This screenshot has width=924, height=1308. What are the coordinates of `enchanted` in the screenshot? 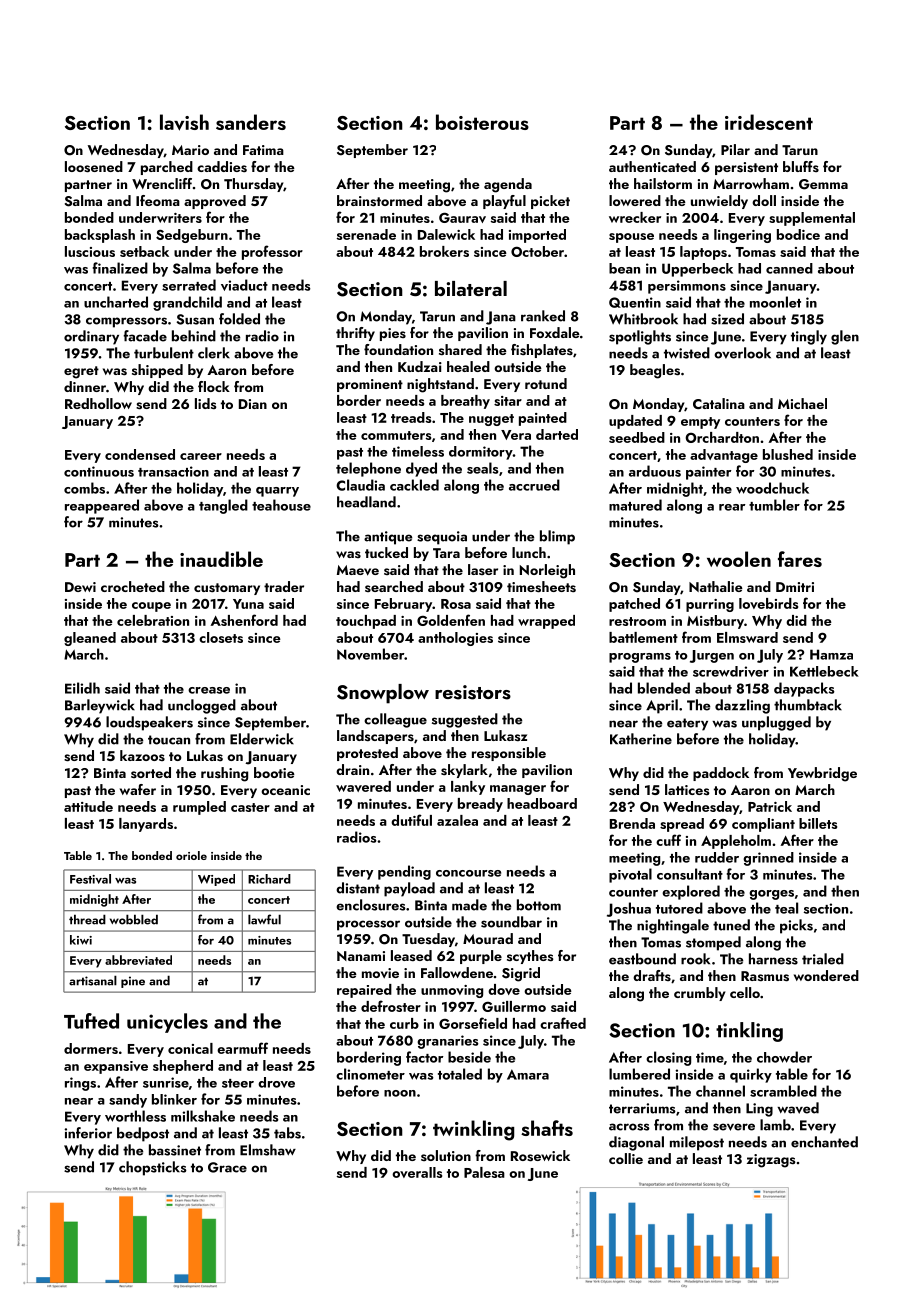 It's located at (824, 1142).
